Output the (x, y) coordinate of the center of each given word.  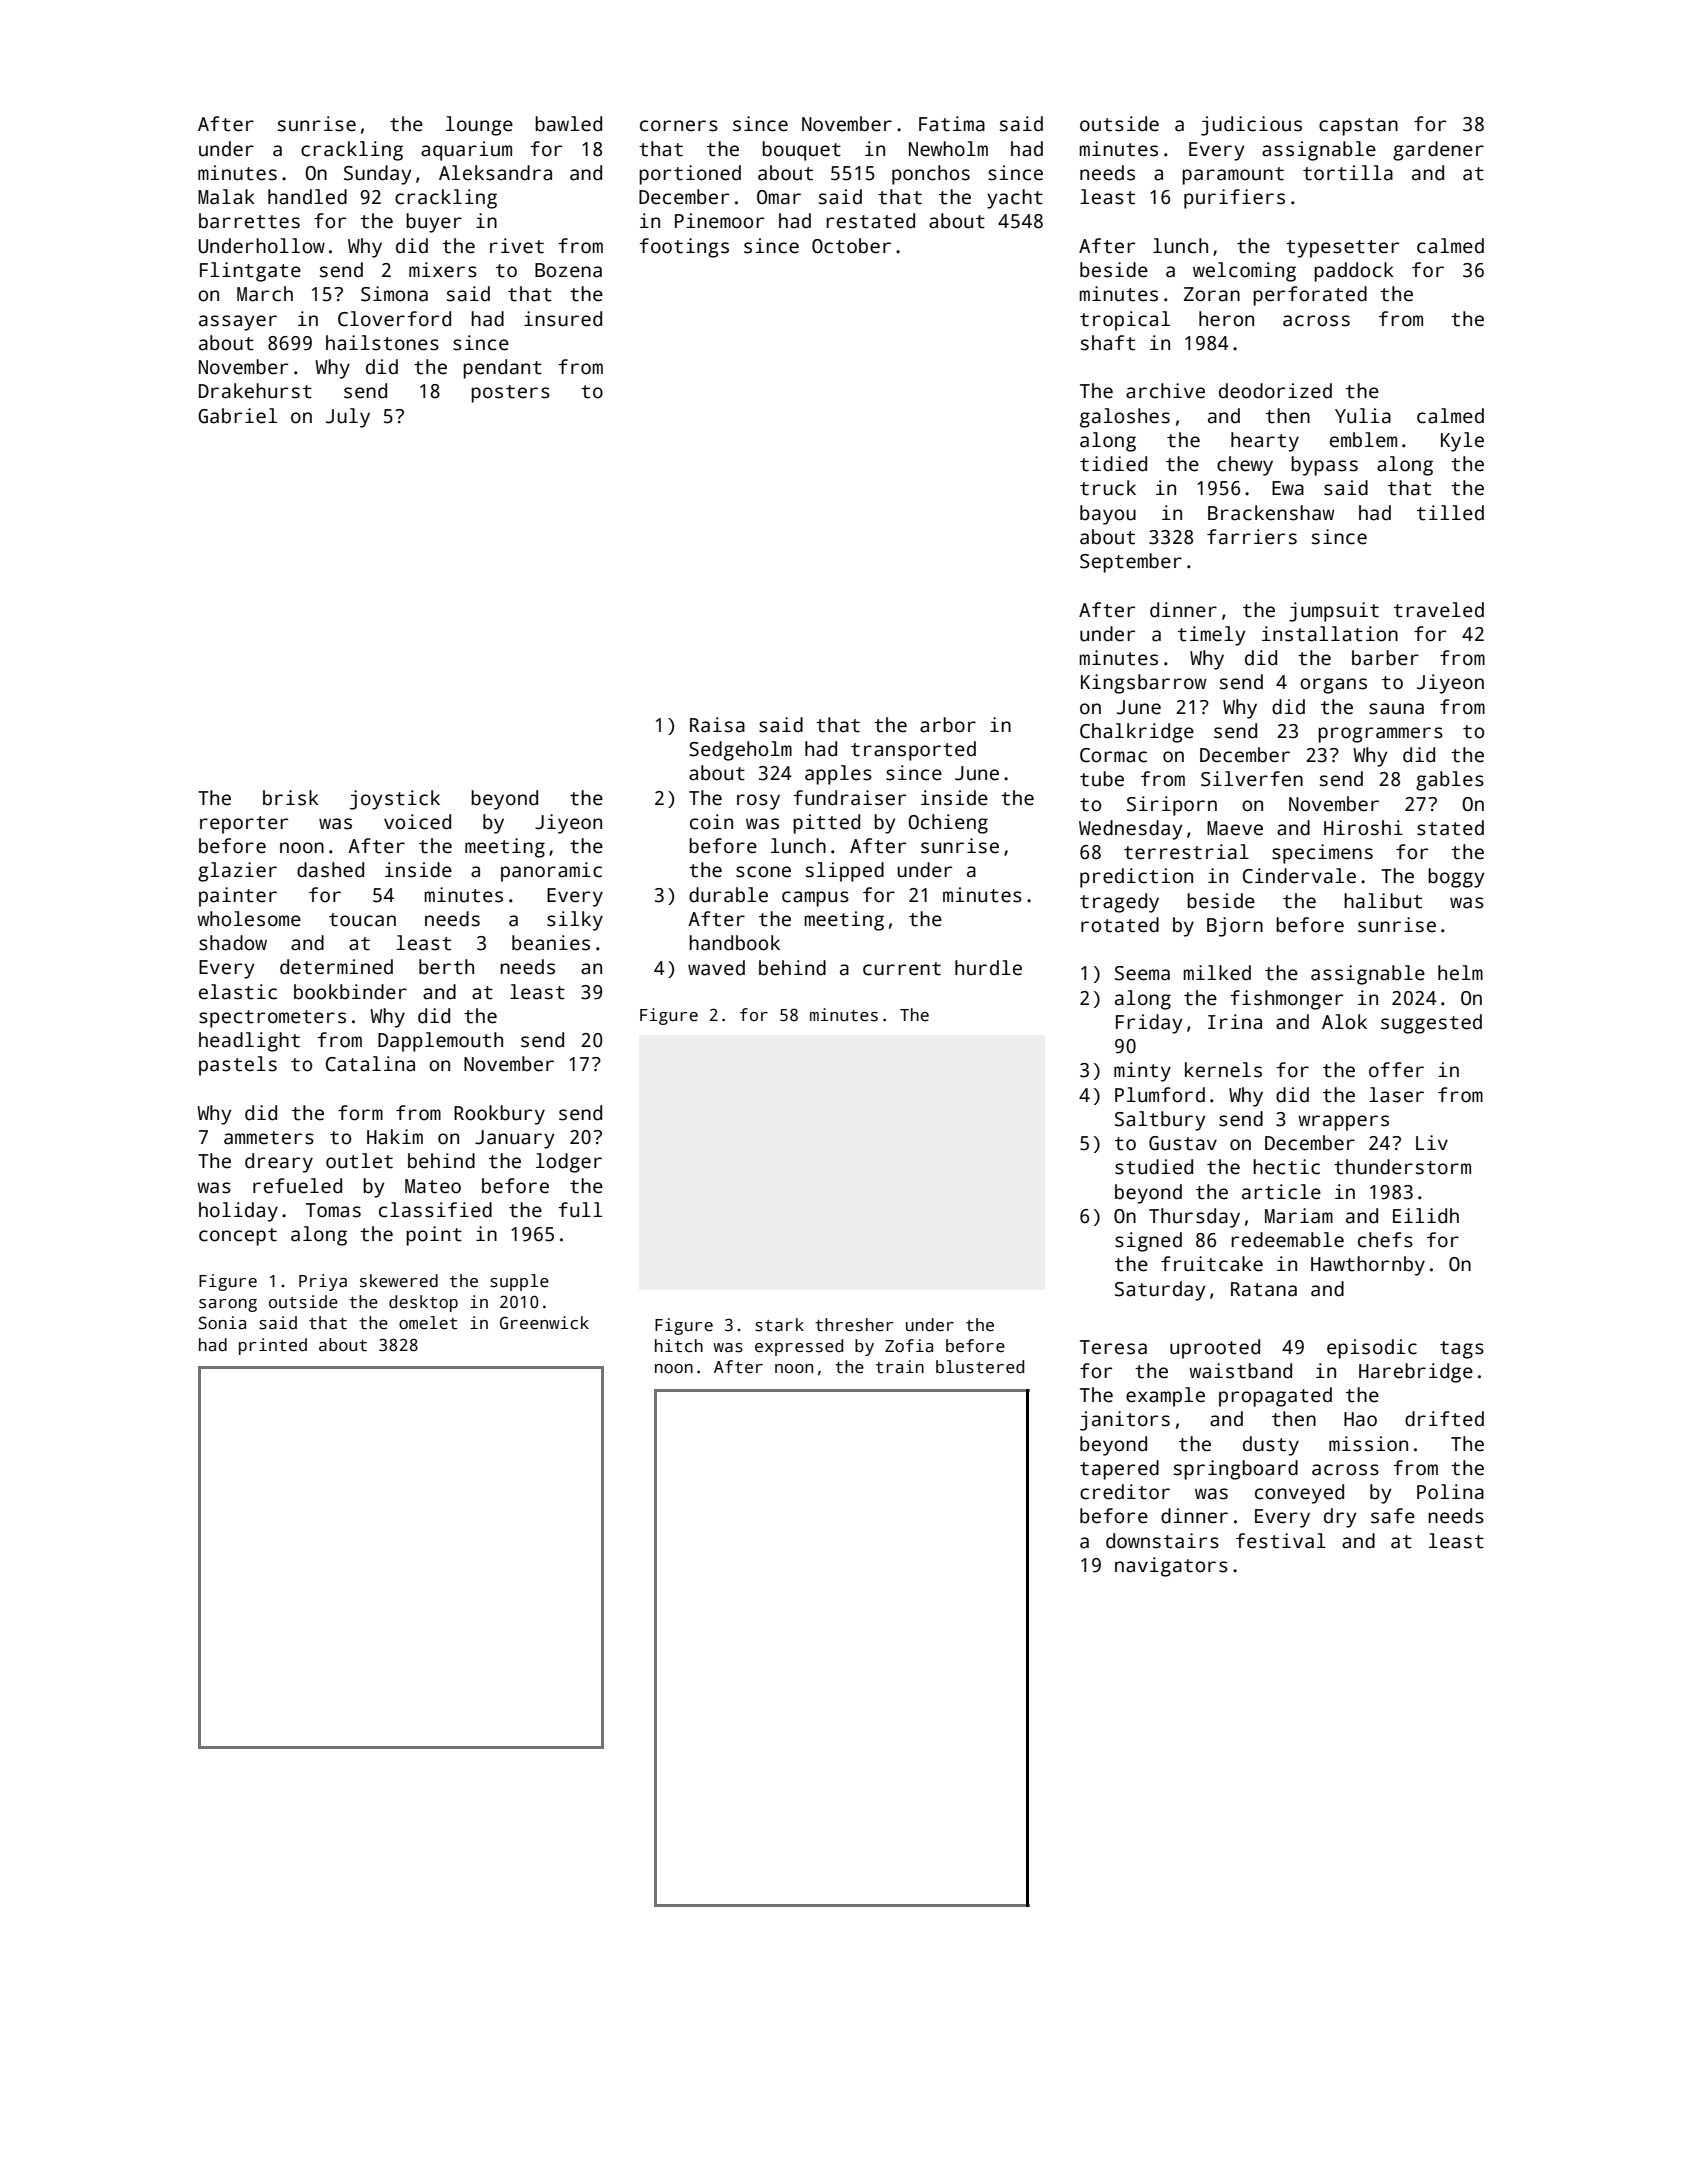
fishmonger (1286, 1000)
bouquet (801, 151)
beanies (551, 943)
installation (1330, 634)
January (515, 1139)
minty (1142, 1072)
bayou (1108, 515)
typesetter (1342, 249)
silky (575, 921)
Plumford (1160, 1095)
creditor (1125, 1492)
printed (273, 1346)
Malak (226, 197)
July (348, 418)
